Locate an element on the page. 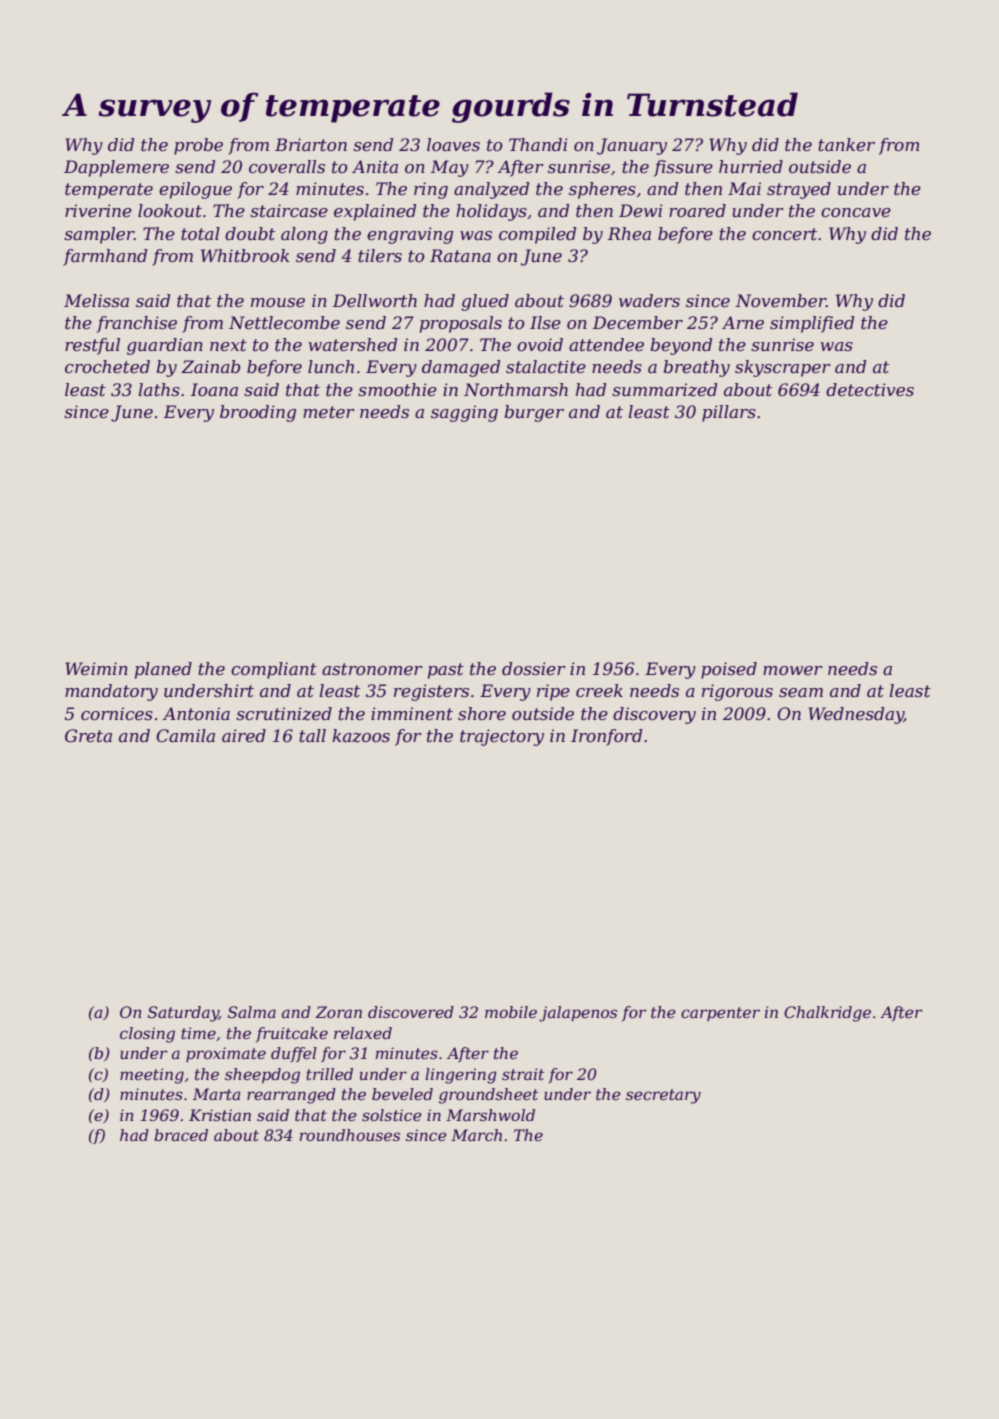 The height and width of the image is (1419, 999). Ironford is located at coordinates (606, 737).
